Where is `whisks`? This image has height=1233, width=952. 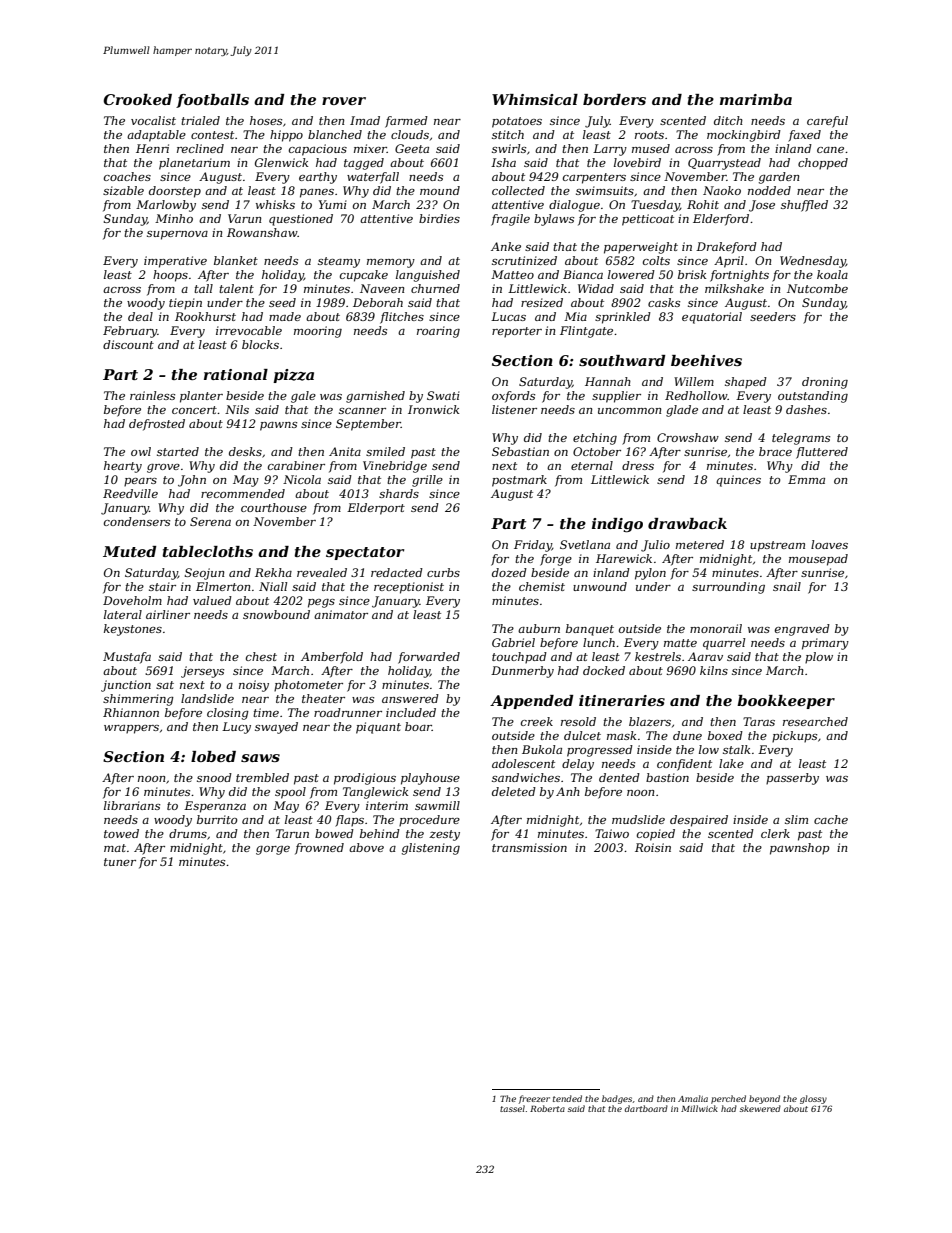 whisks is located at coordinates (275, 204).
